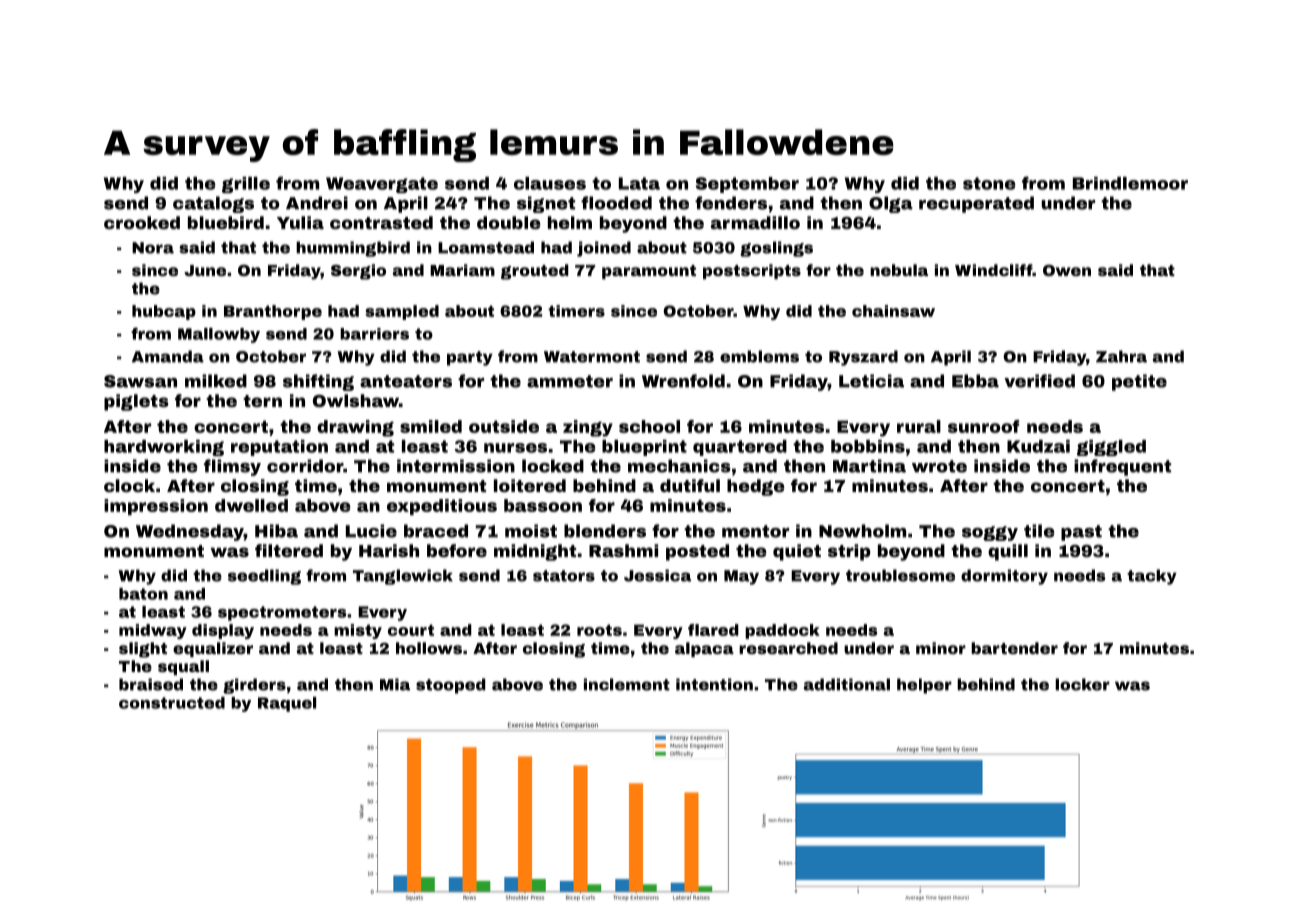 The height and width of the image is (924, 1308). What do you see at coordinates (900, 575) in the image?
I see `troublesome` at bounding box center [900, 575].
